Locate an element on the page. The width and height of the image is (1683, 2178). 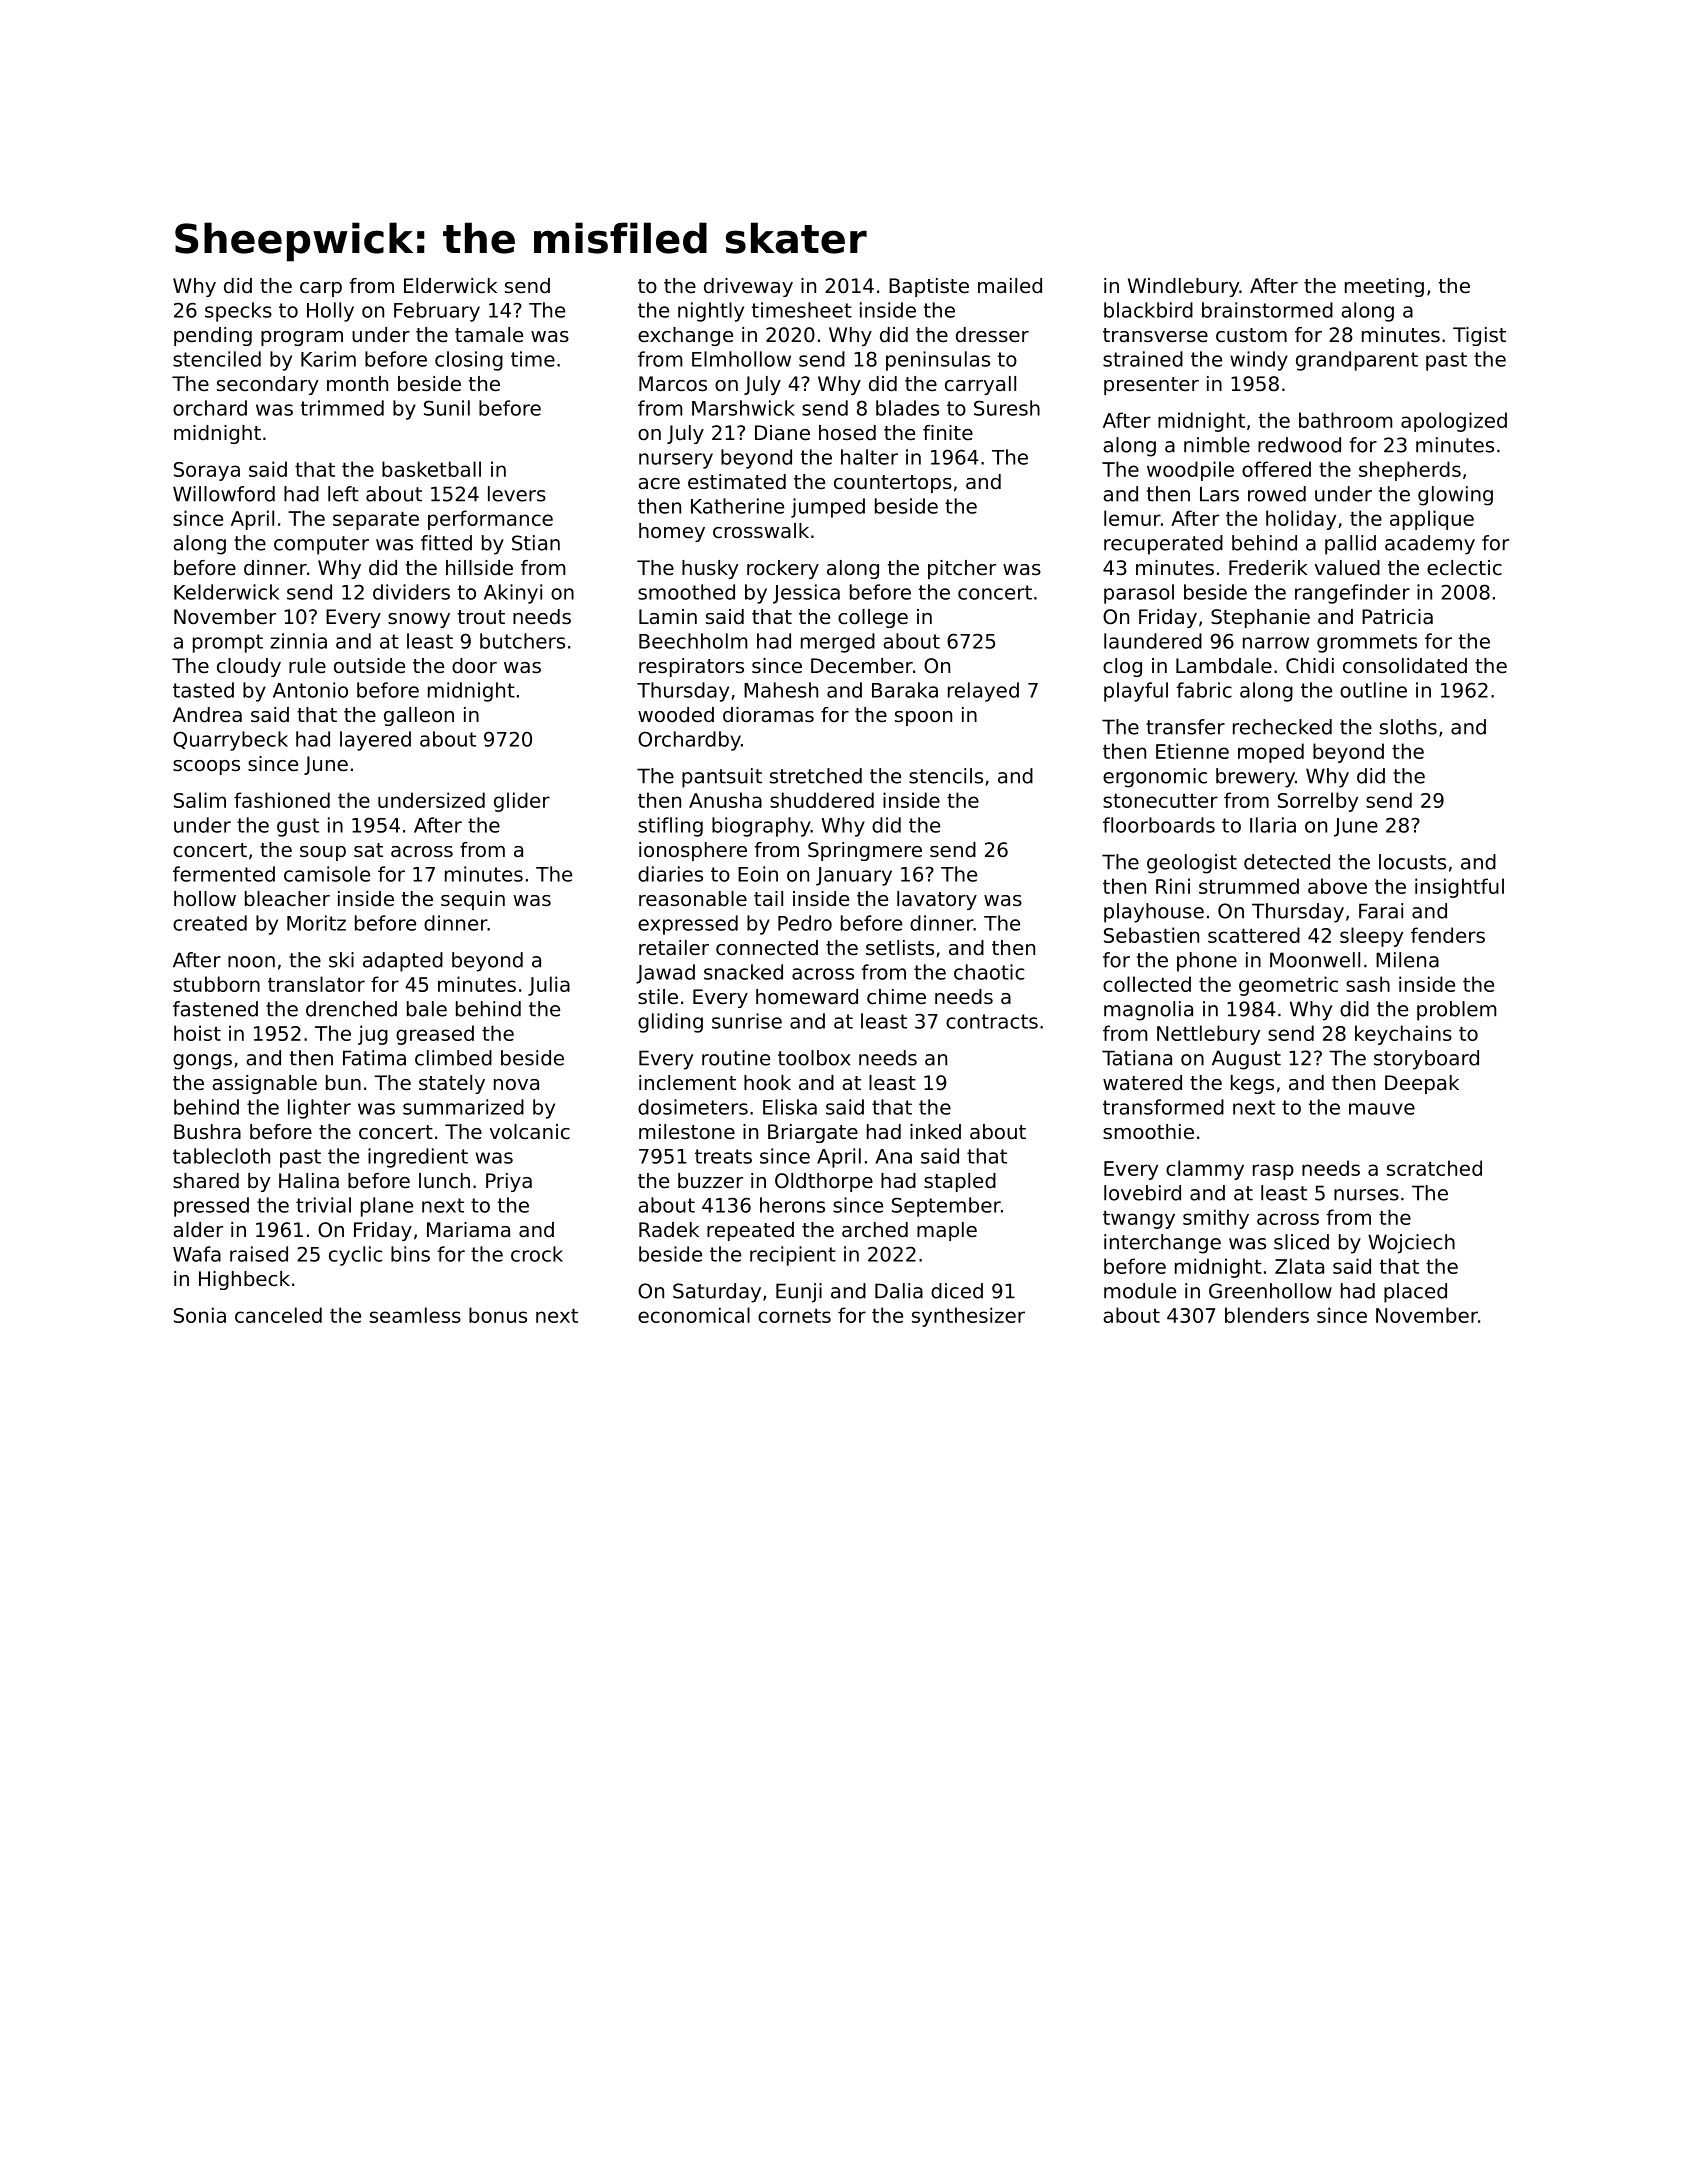
Springmere is located at coordinates (865, 851).
